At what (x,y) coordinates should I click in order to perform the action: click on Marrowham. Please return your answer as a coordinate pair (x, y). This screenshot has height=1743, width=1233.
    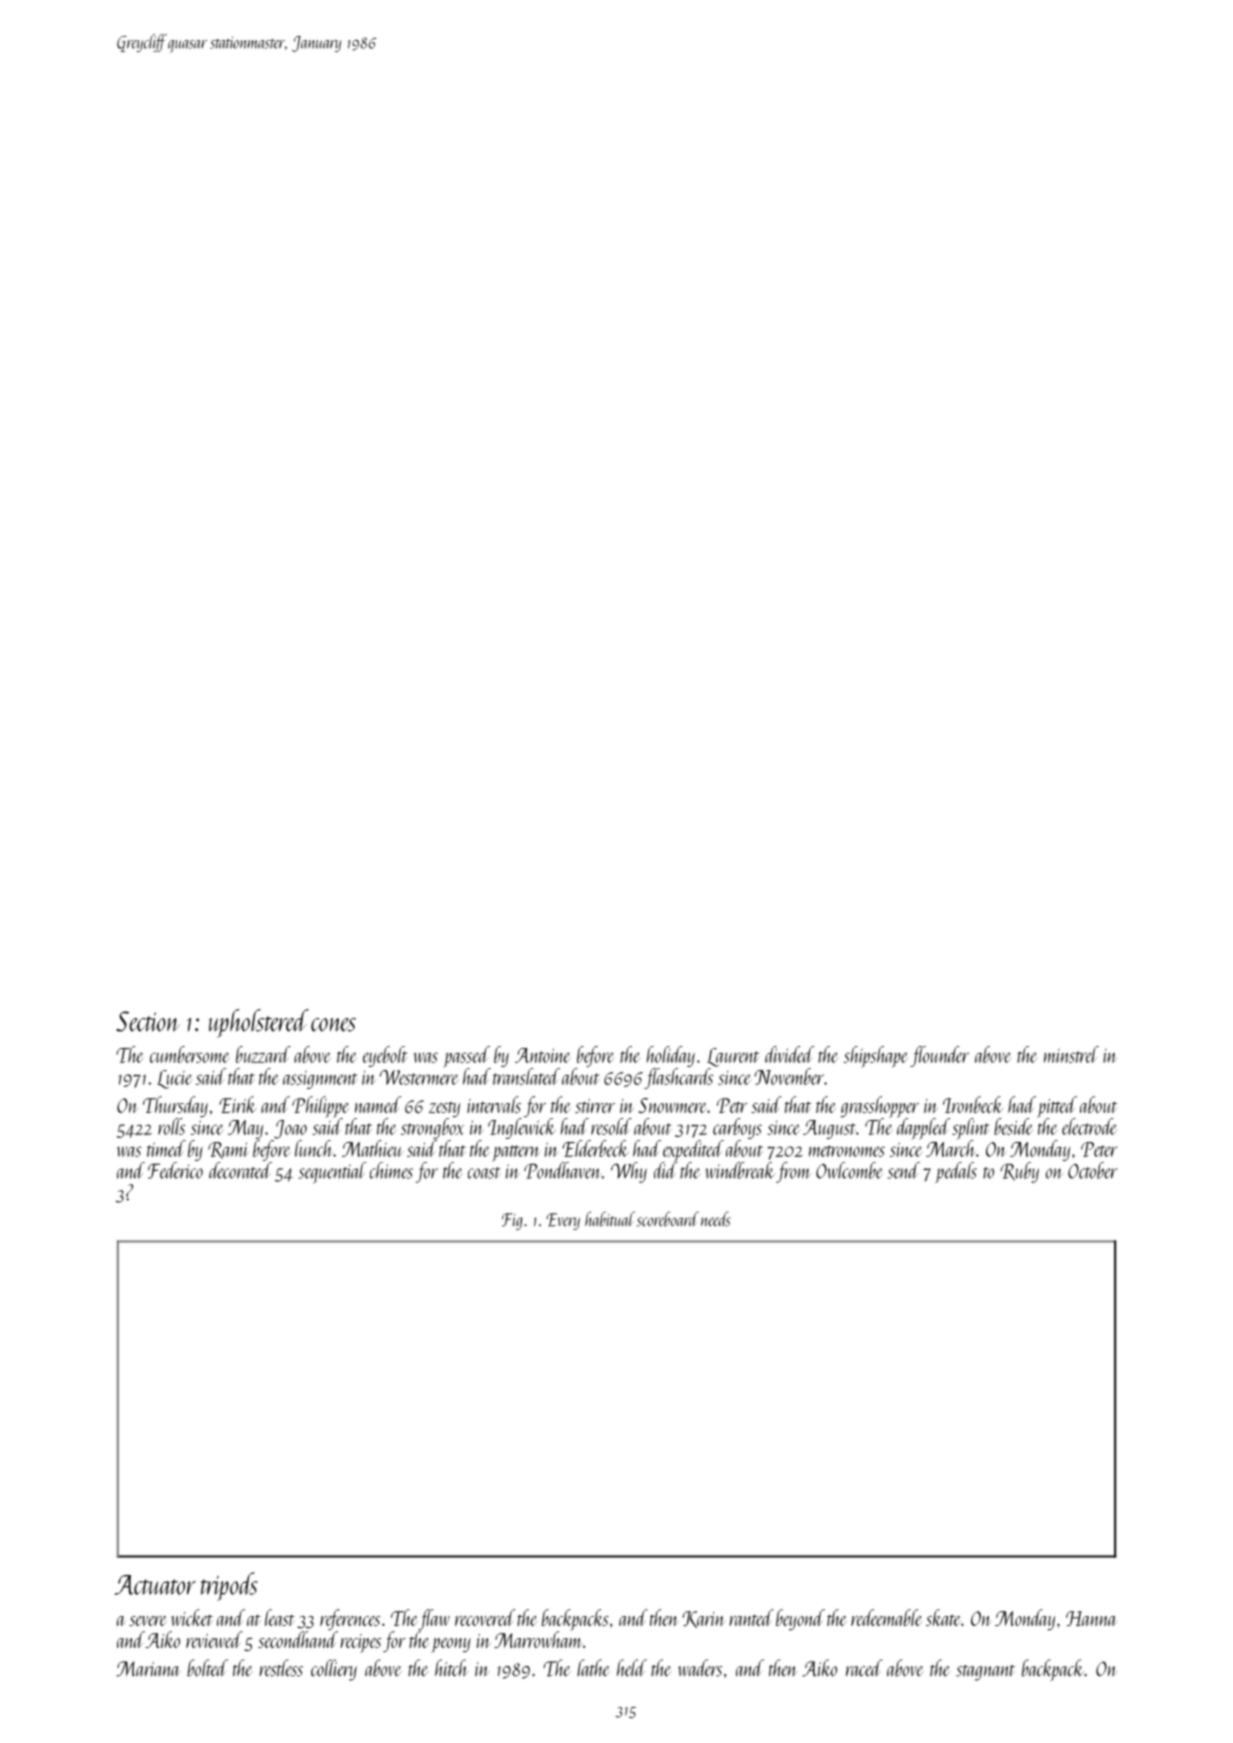
    Looking at the image, I should click on (538, 1639).
